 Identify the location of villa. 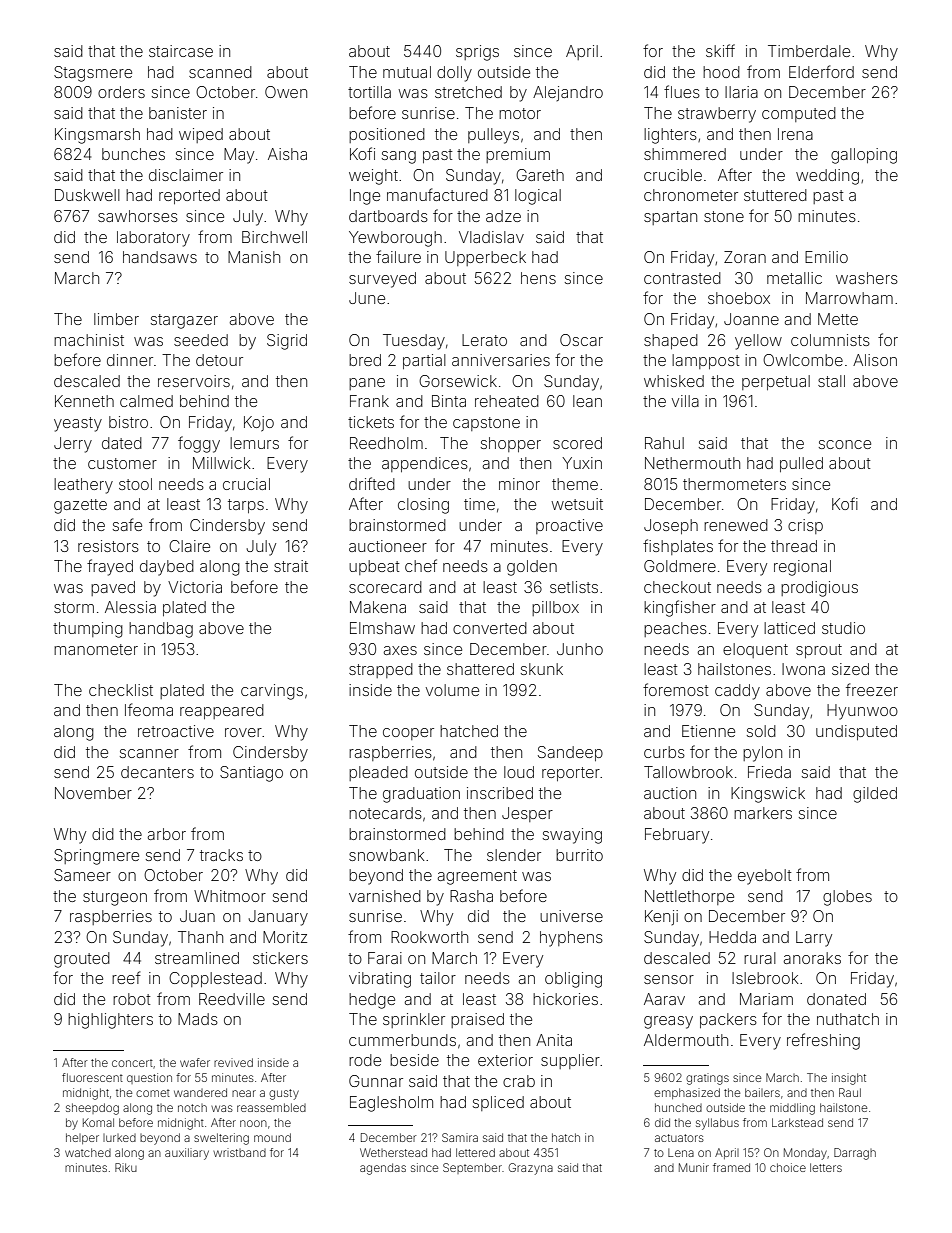
(685, 401).
